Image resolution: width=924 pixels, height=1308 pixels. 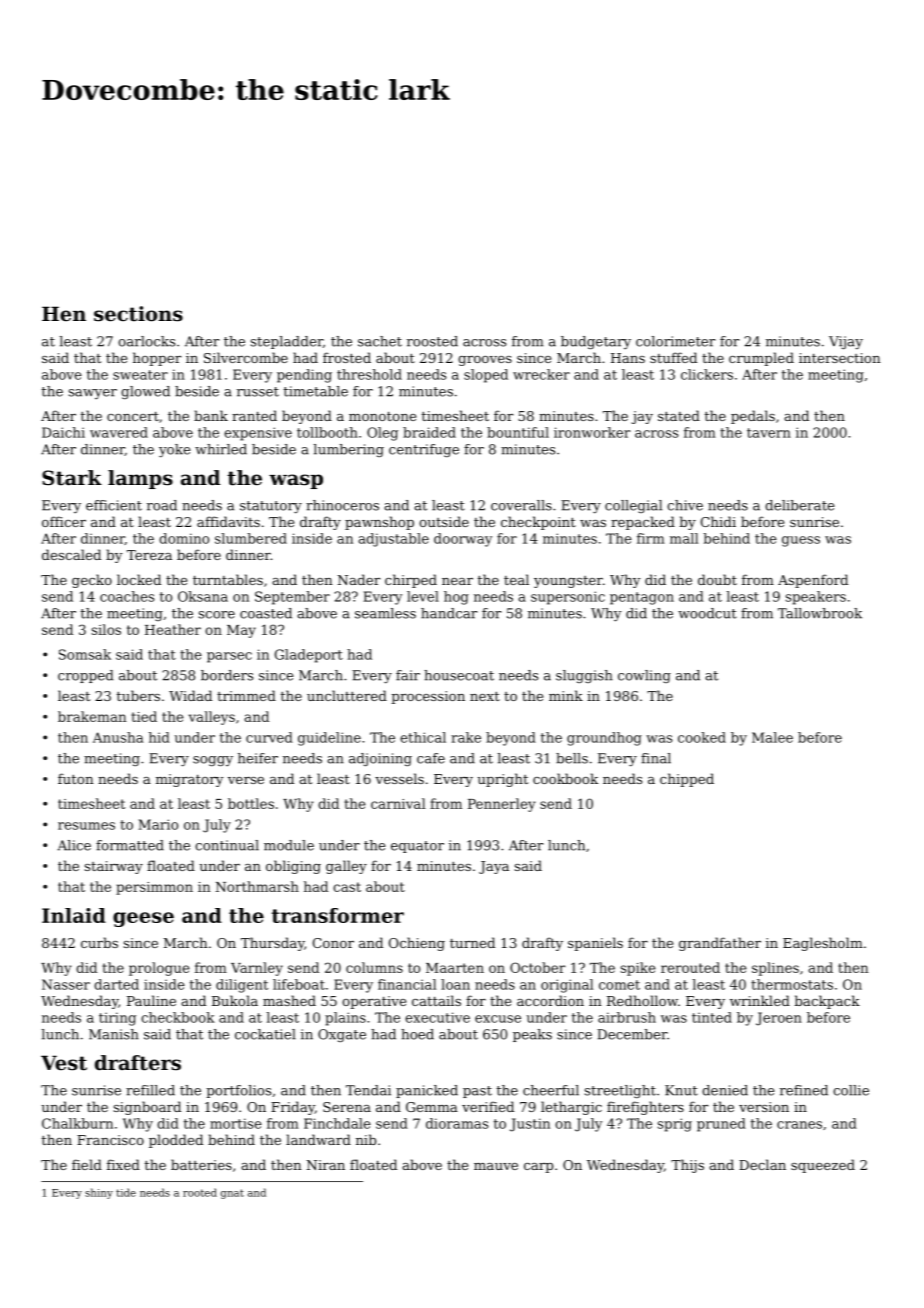 I want to click on sawyer, so click(x=93, y=394).
